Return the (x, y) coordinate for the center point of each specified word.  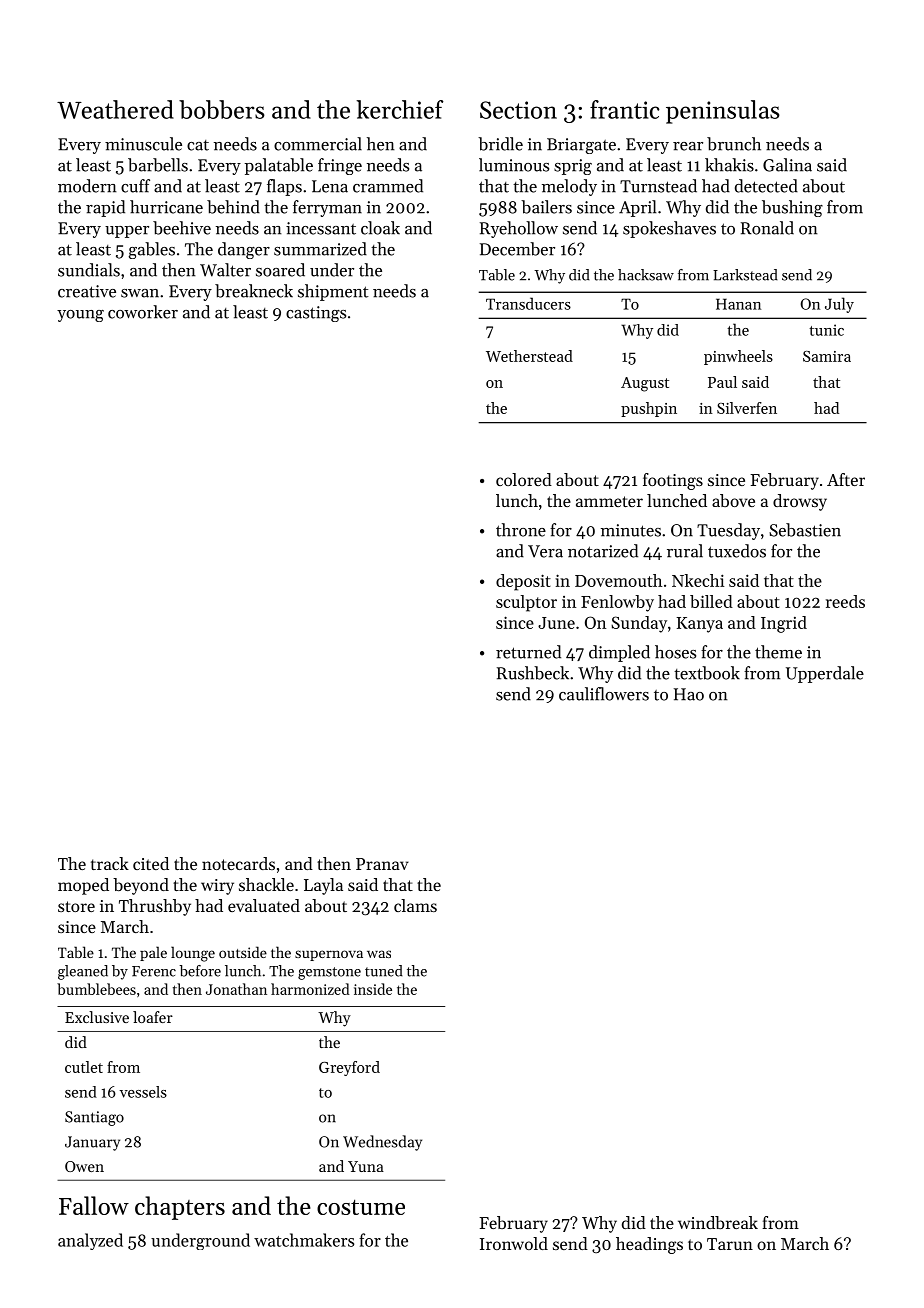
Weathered (115, 109)
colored (524, 479)
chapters (180, 1208)
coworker (143, 312)
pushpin (649, 409)
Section (518, 110)
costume (361, 1207)
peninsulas (723, 112)
